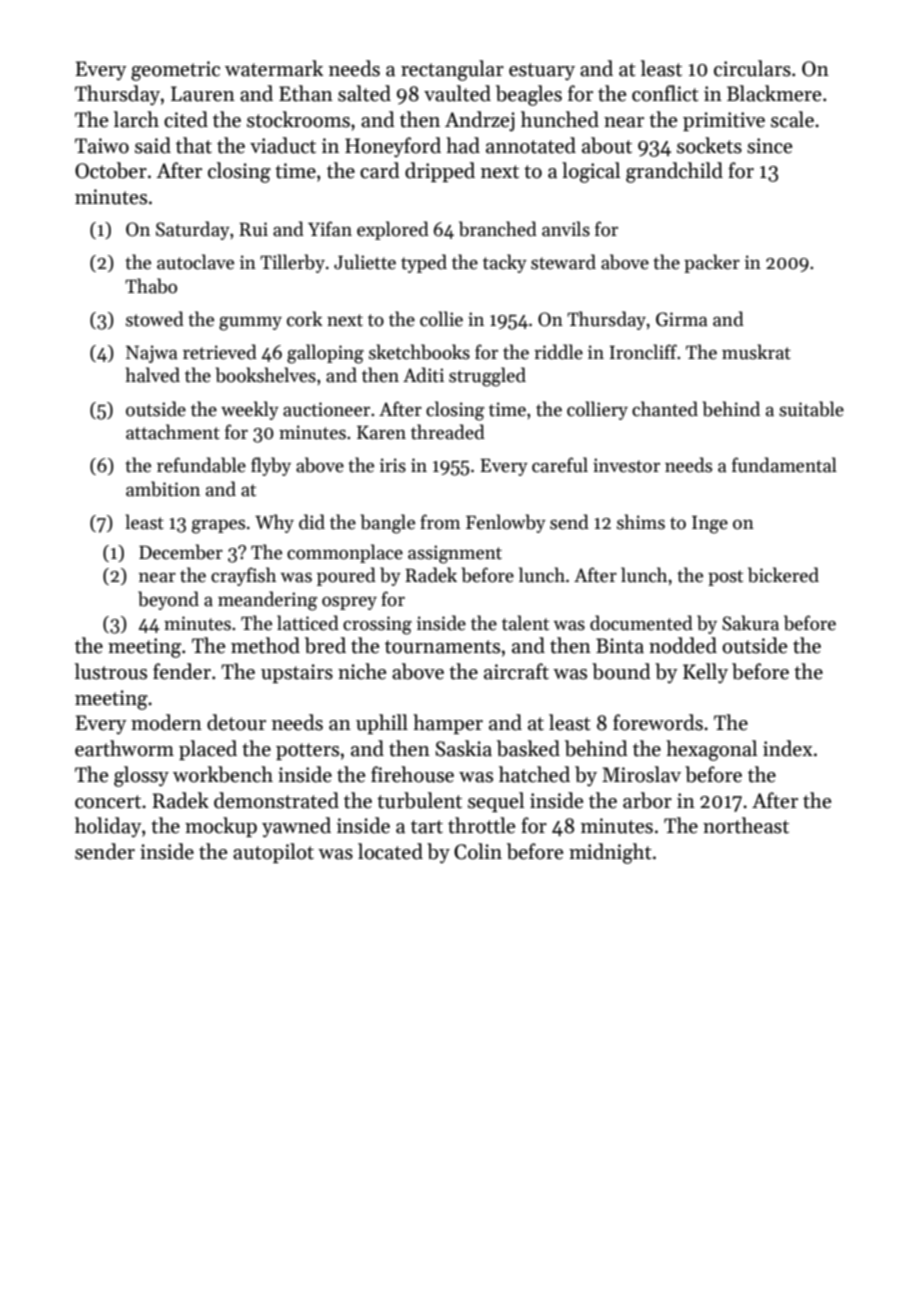 The width and height of the screenshot is (924, 1314). Describe the element at coordinates (390, 851) in the screenshot. I see `located` at that location.
